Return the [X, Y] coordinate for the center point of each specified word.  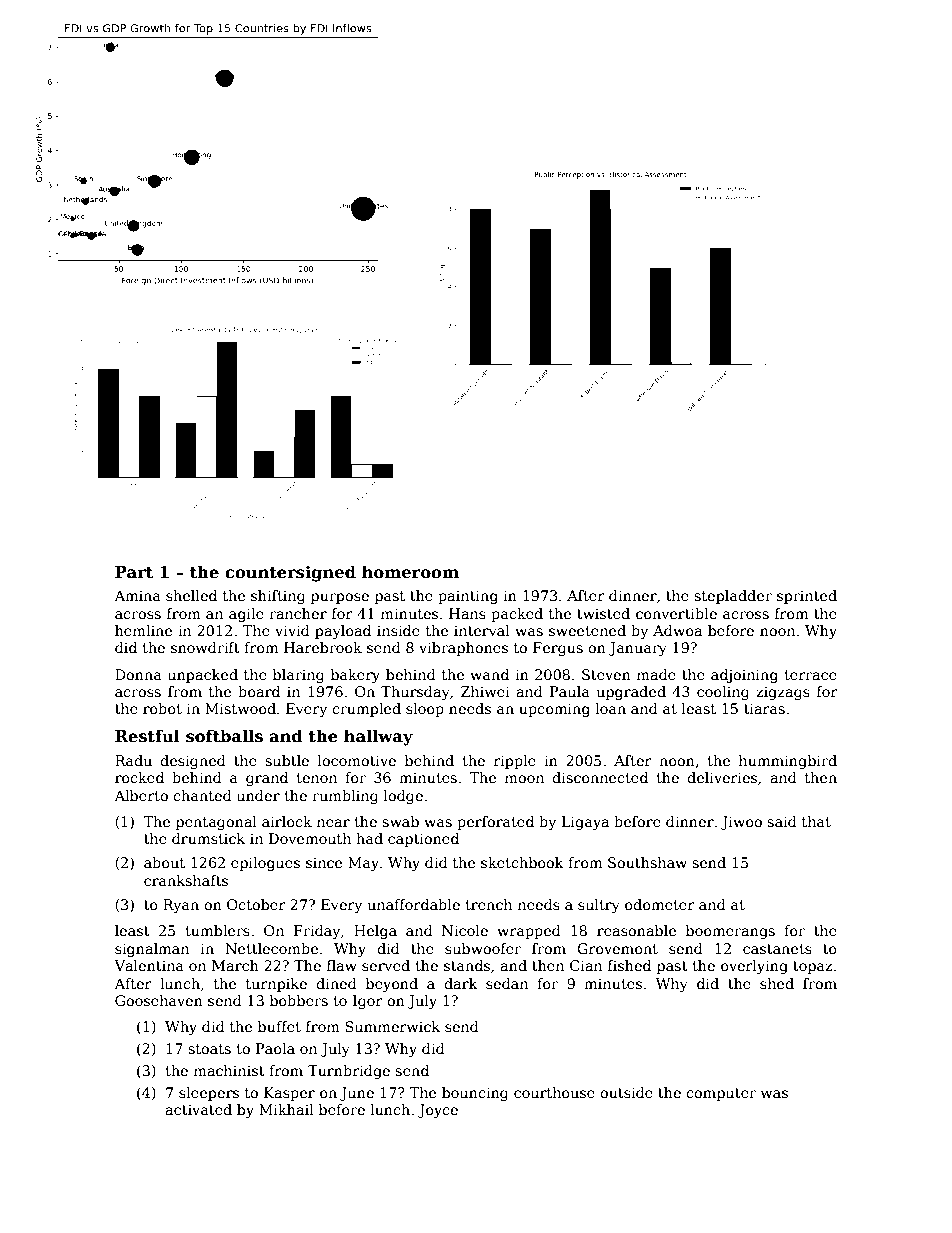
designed [193, 762]
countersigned [290, 573]
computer [721, 1094]
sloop [425, 710]
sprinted [807, 597]
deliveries [722, 777]
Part [134, 572]
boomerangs [730, 932]
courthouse [554, 1092]
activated [198, 1109]
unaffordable [413, 904]
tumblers [217, 930]
